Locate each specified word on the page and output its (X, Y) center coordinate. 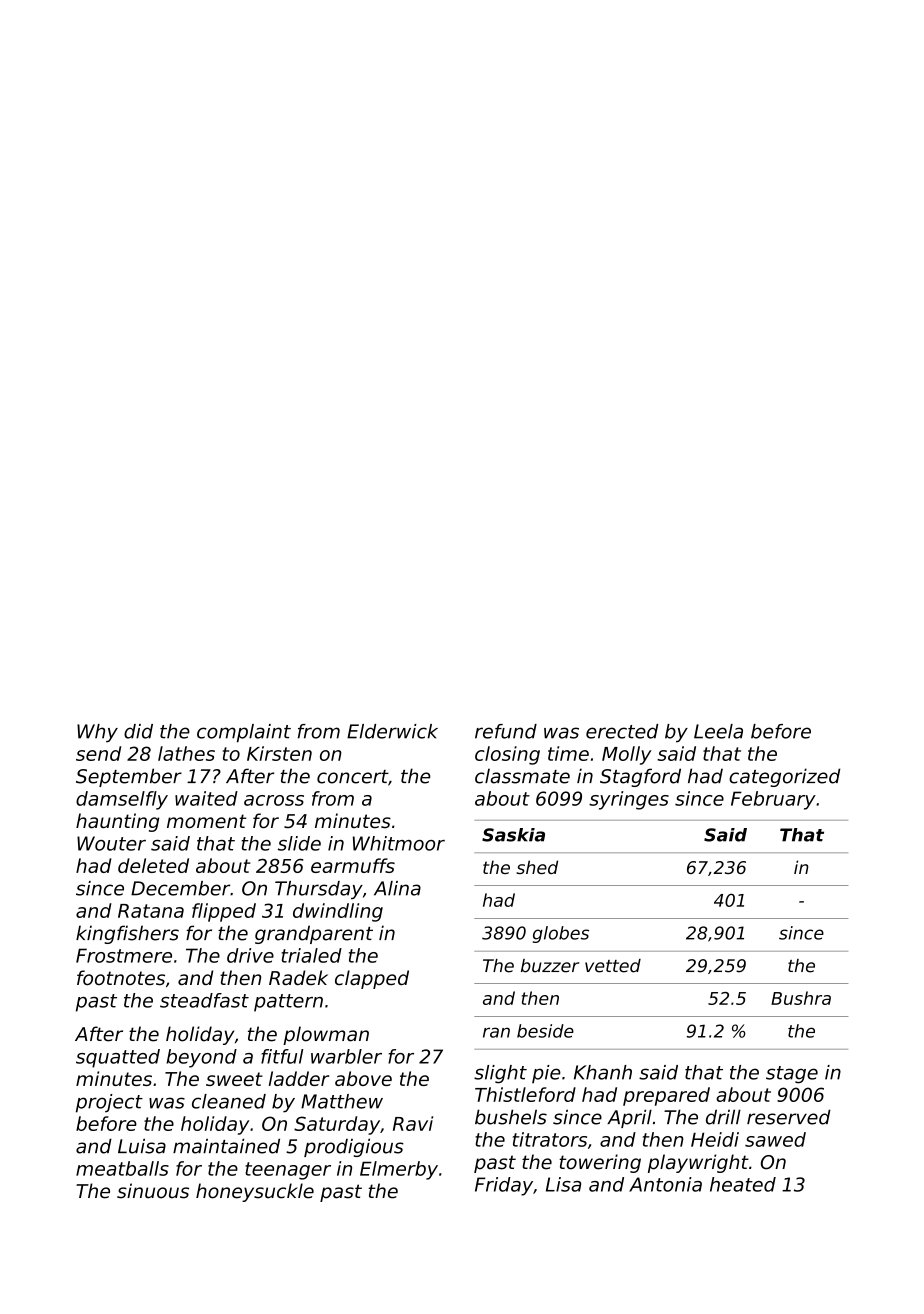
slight (500, 1074)
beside (545, 1031)
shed (537, 867)
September (129, 777)
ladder (299, 1078)
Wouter (111, 843)
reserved (789, 1117)
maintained (226, 1146)
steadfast (204, 1000)
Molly (627, 755)
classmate (522, 776)
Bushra (801, 998)
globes (561, 934)
